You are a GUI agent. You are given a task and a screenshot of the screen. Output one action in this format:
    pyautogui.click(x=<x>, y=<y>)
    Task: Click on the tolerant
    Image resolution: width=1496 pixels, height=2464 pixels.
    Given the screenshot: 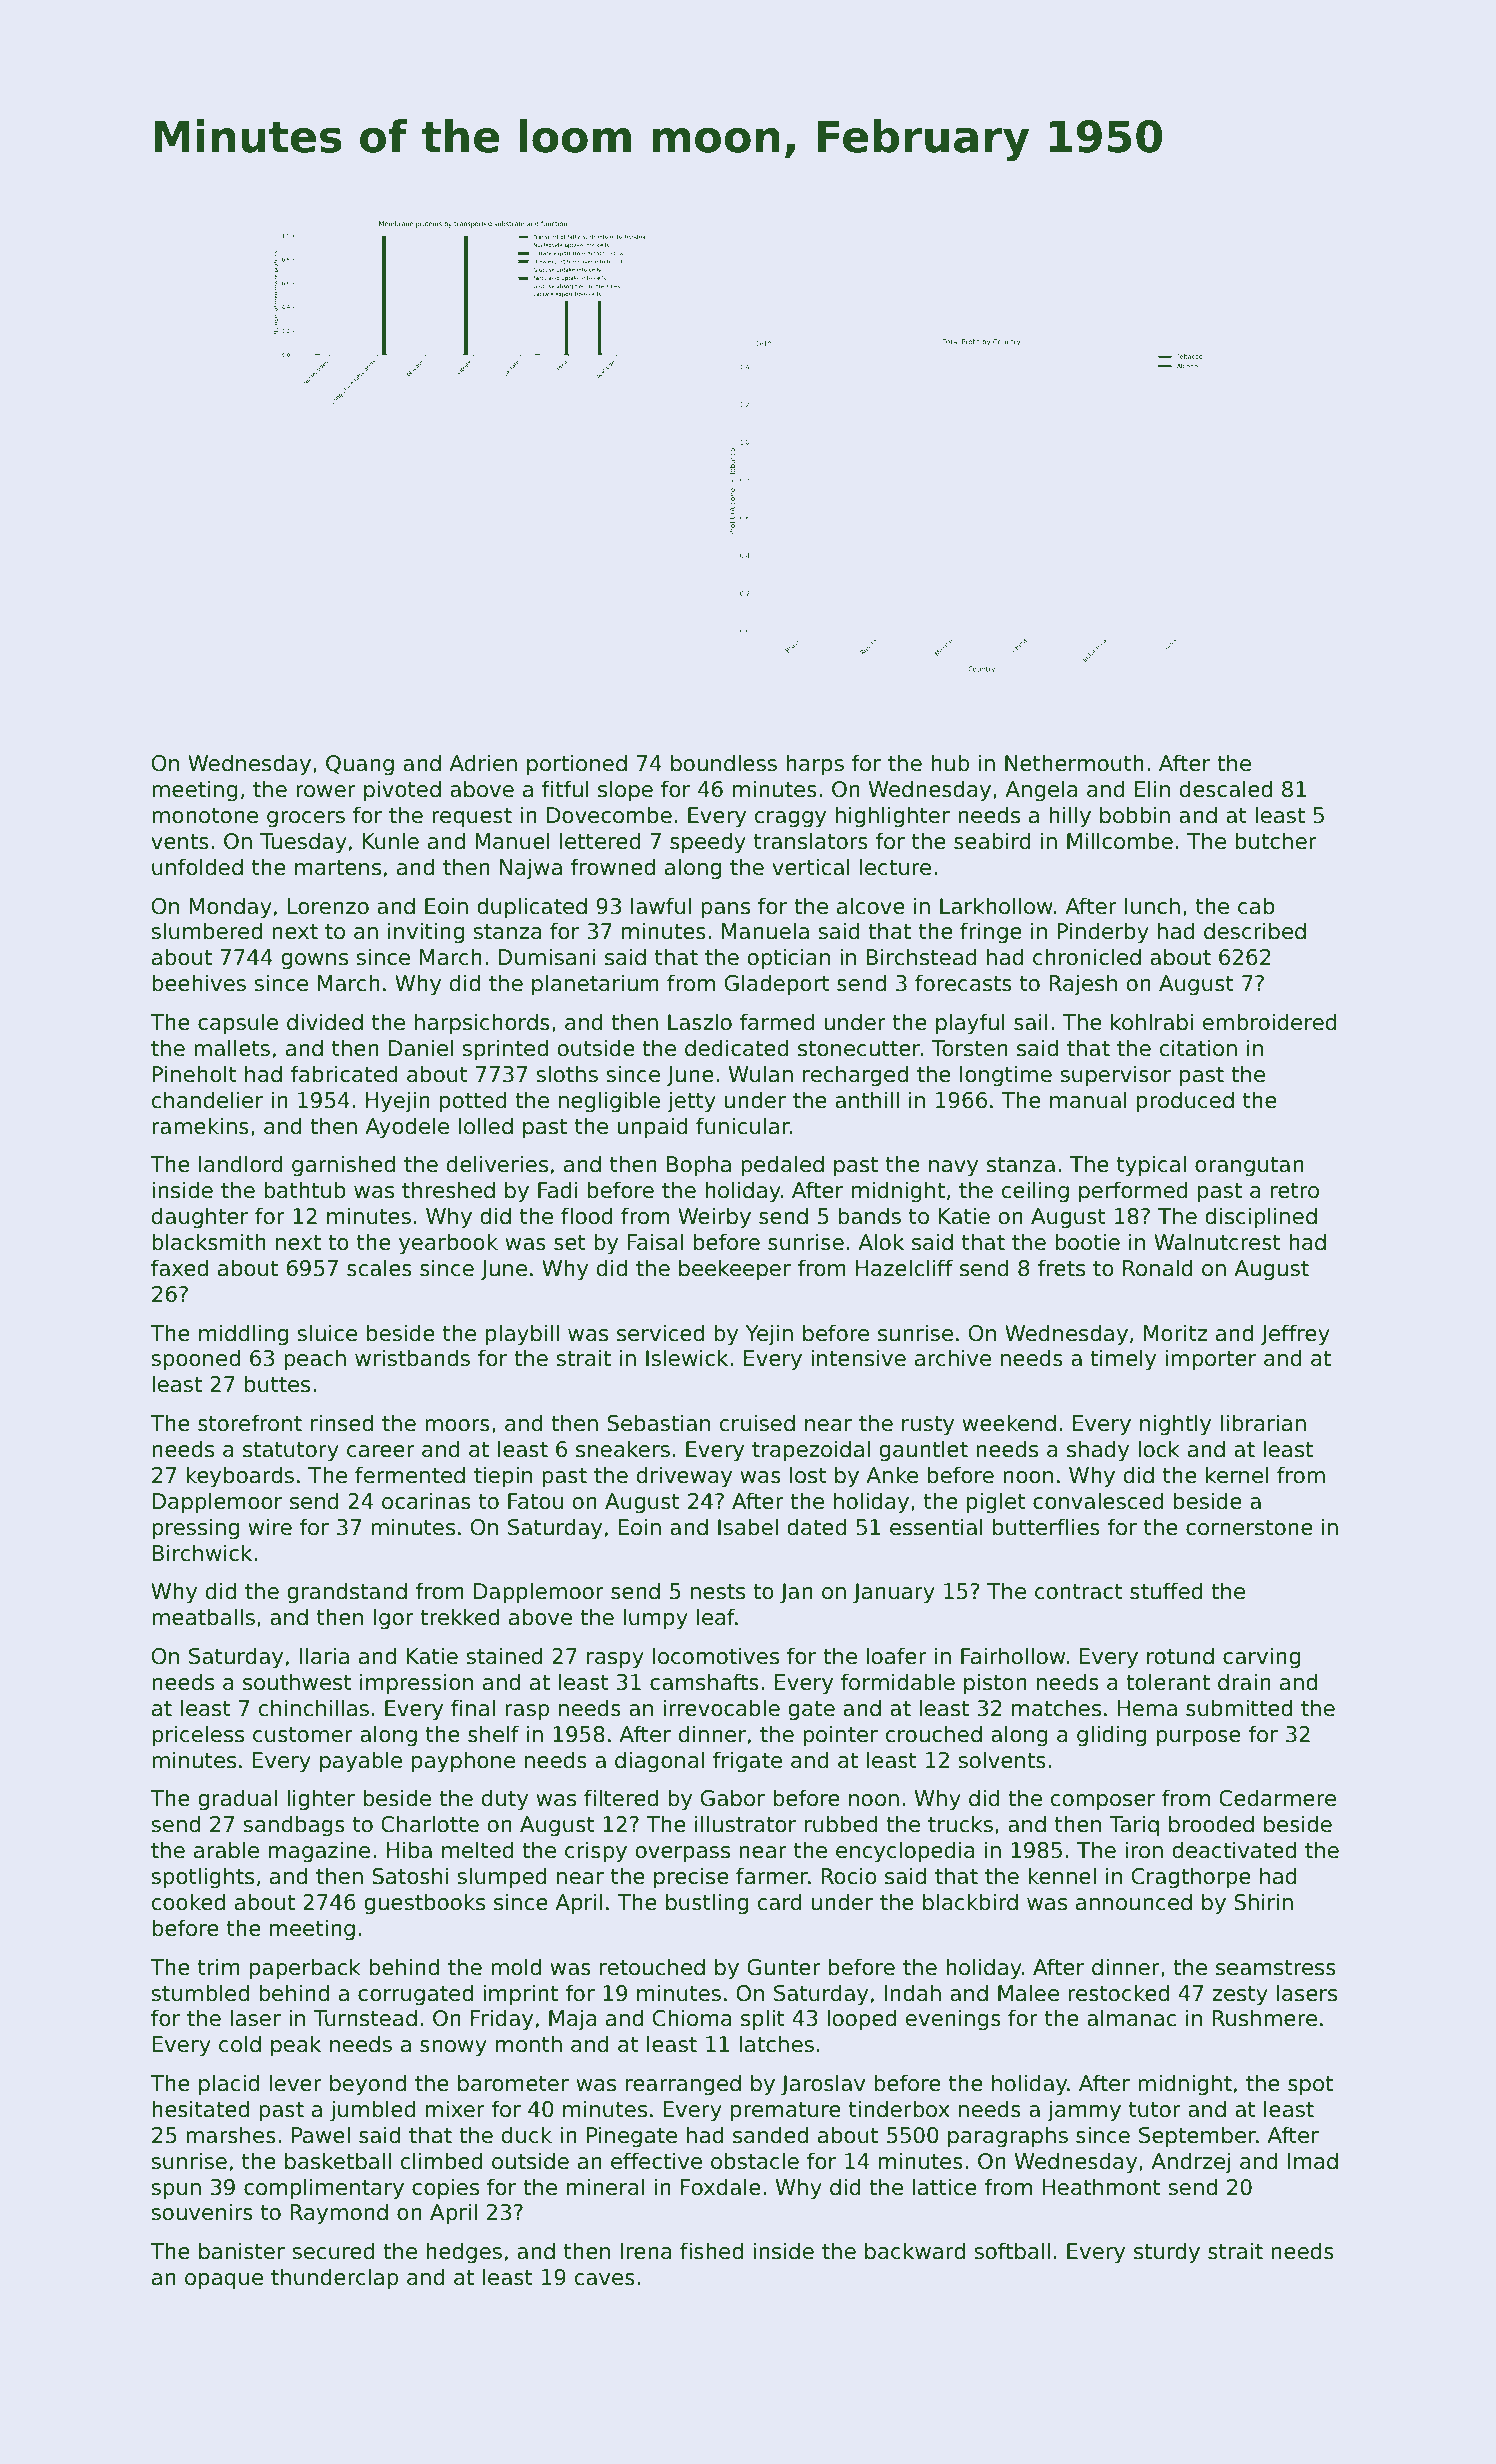 What is the action you would take?
    pyautogui.click(x=1168, y=1682)
